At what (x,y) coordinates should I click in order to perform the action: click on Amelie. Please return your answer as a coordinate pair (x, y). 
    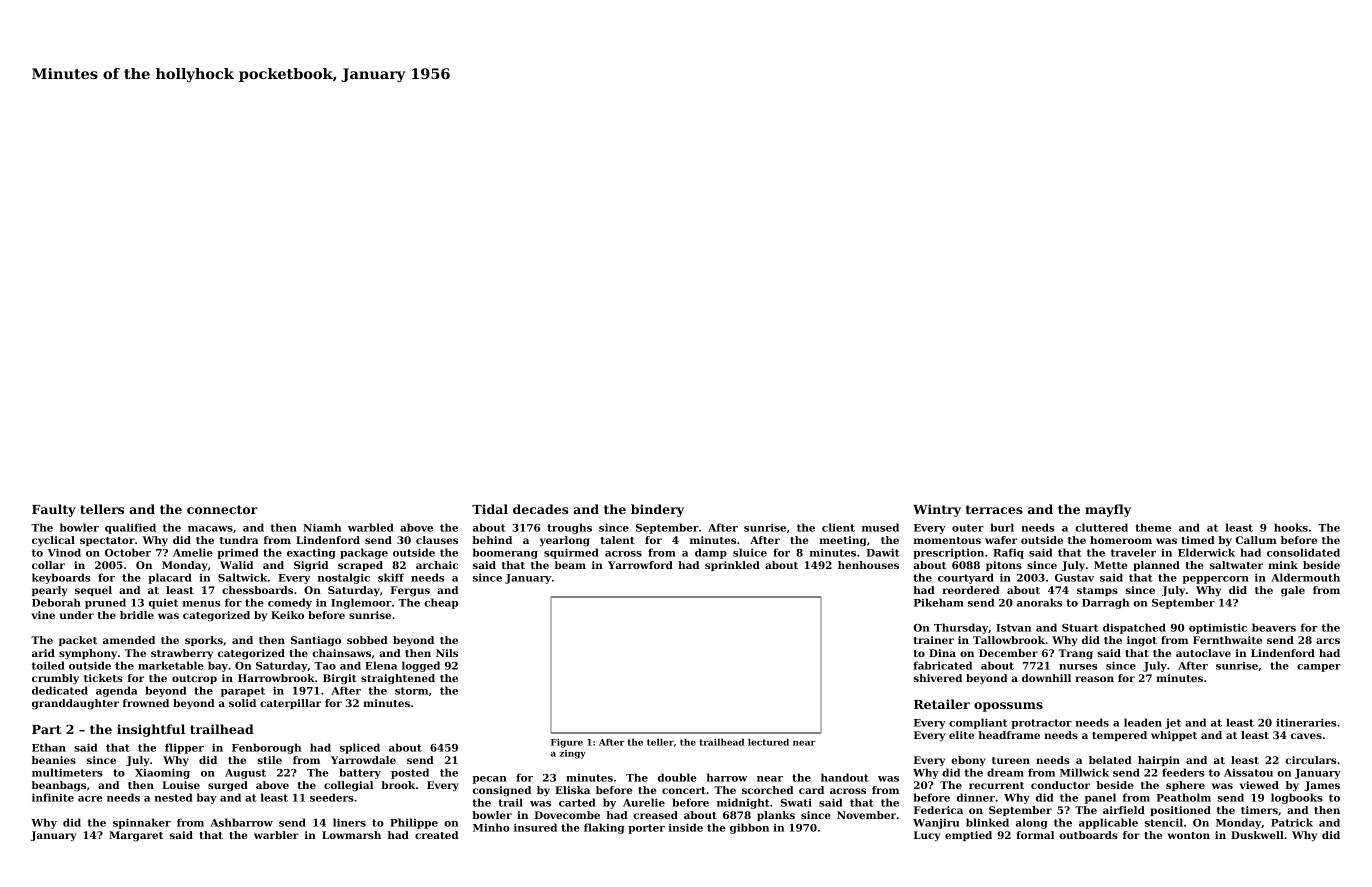
    Looking at the image, I should click on (193, 552).
